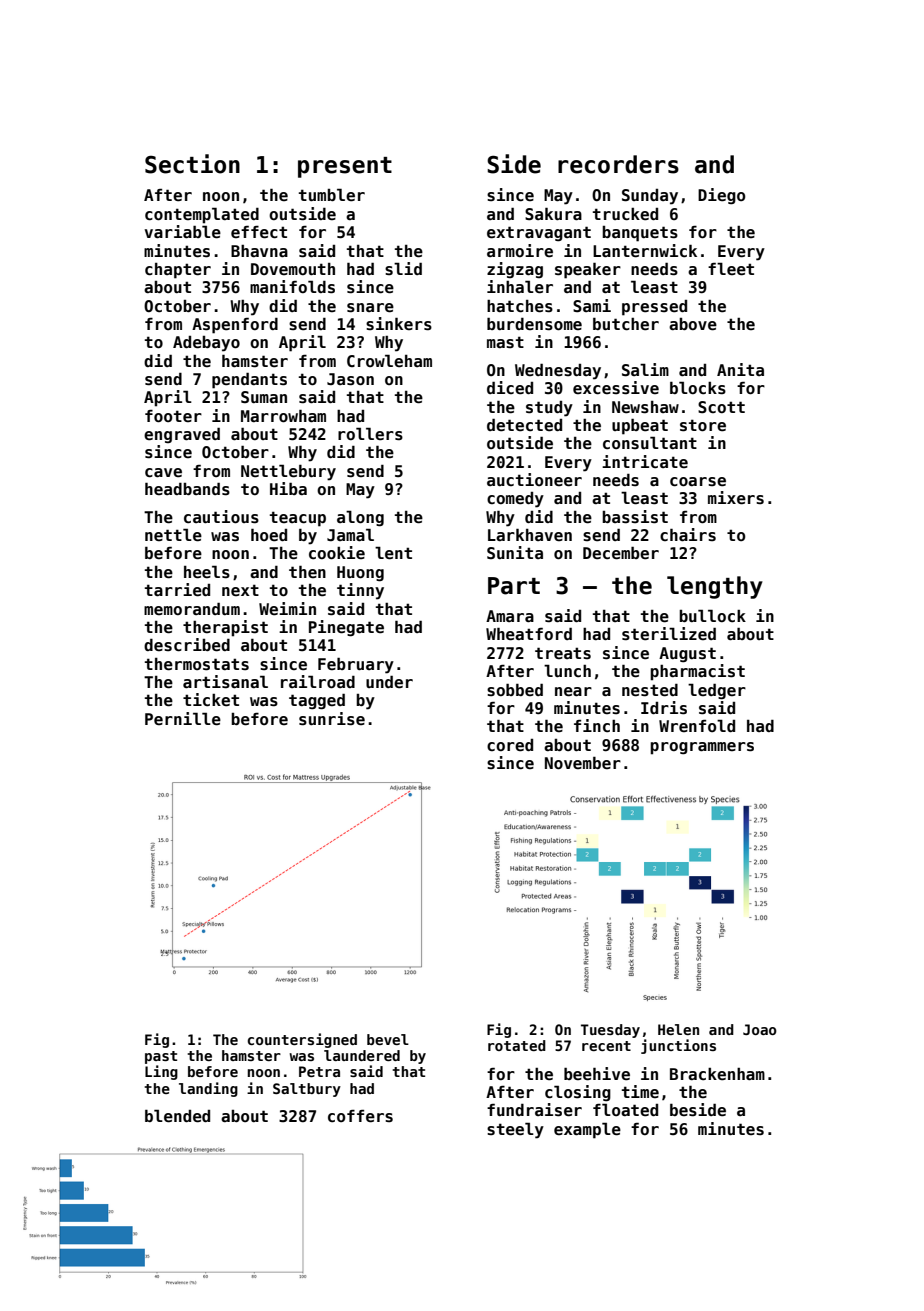  I want to click on sterilized, so click(669, 634).
